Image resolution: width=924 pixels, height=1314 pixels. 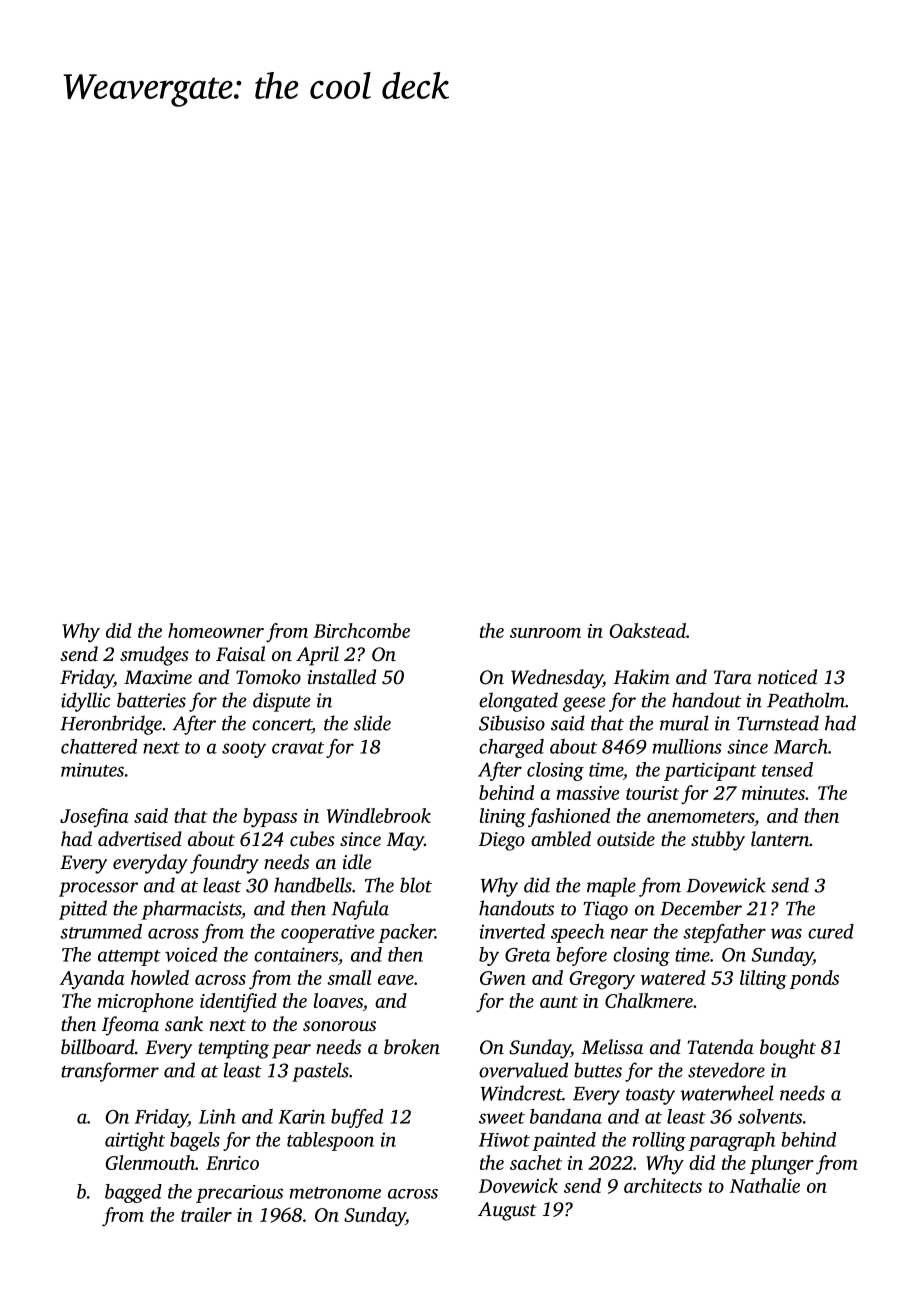 What do you see at coordinates (718, 841) in the screenshot?
I see `stubby` at bounding box center [718, 841].
